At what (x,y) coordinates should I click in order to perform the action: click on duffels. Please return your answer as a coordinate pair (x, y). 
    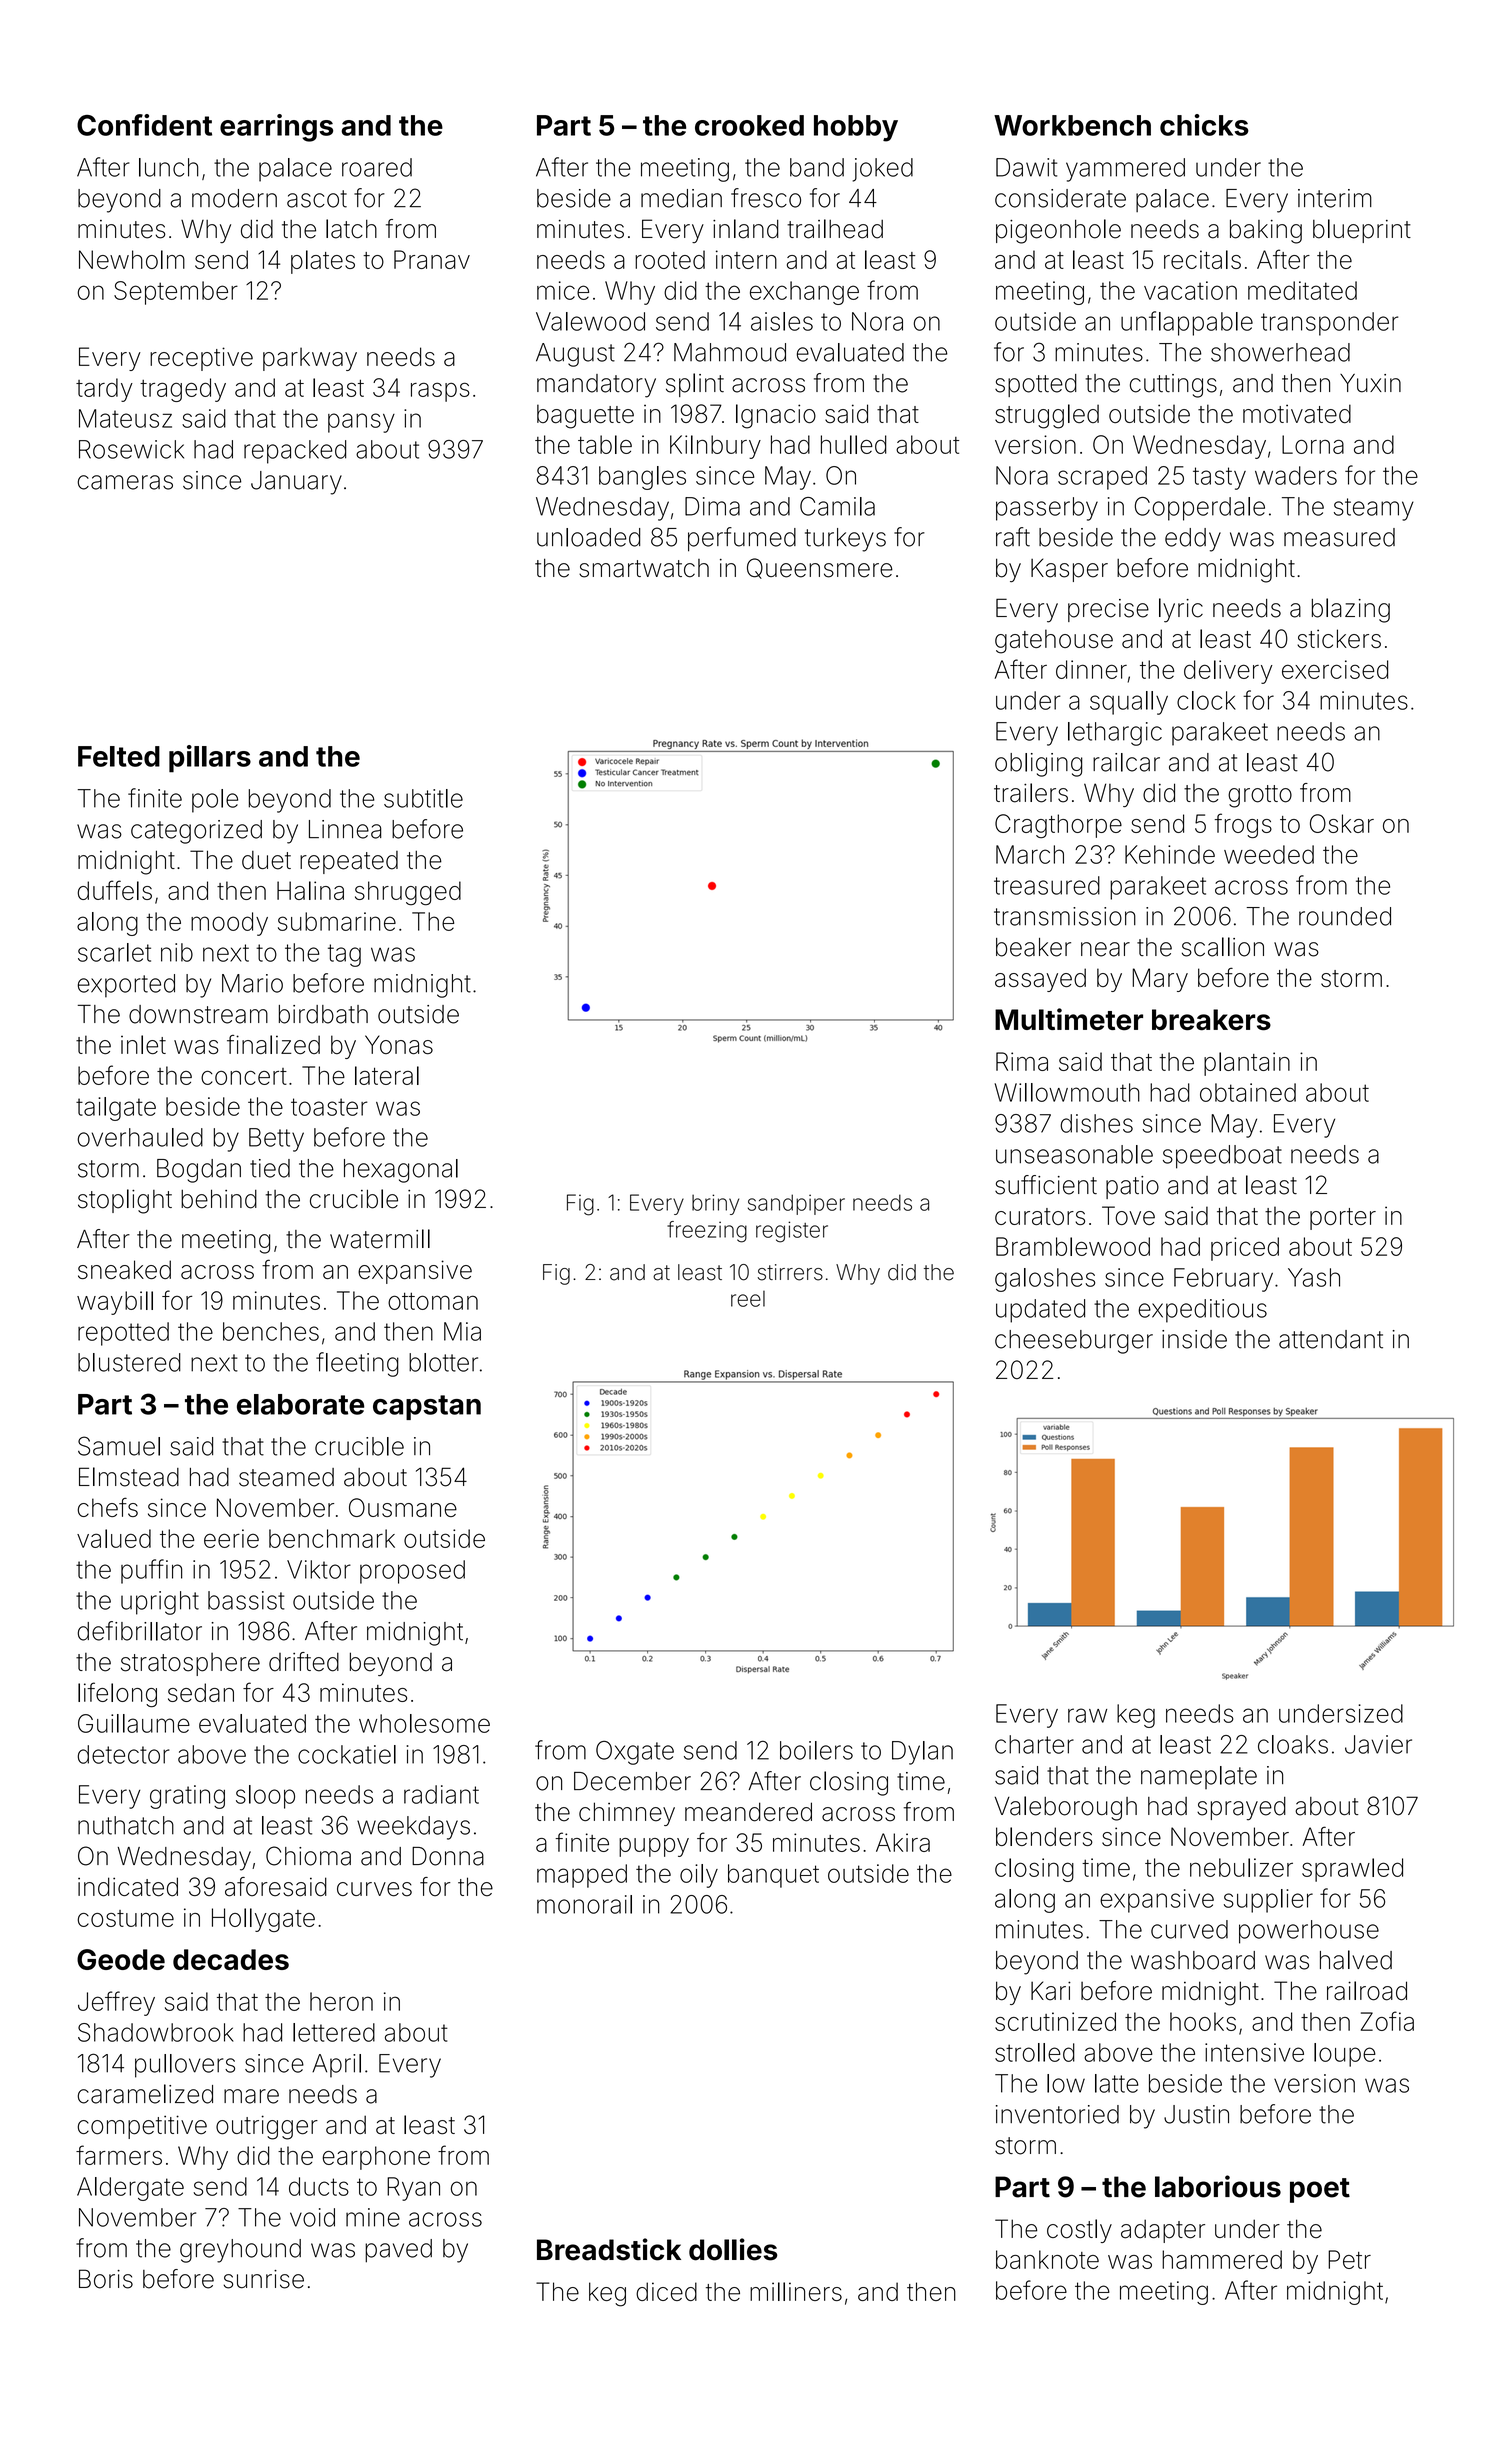
    Looking at the image, I should click on (115, 890).
